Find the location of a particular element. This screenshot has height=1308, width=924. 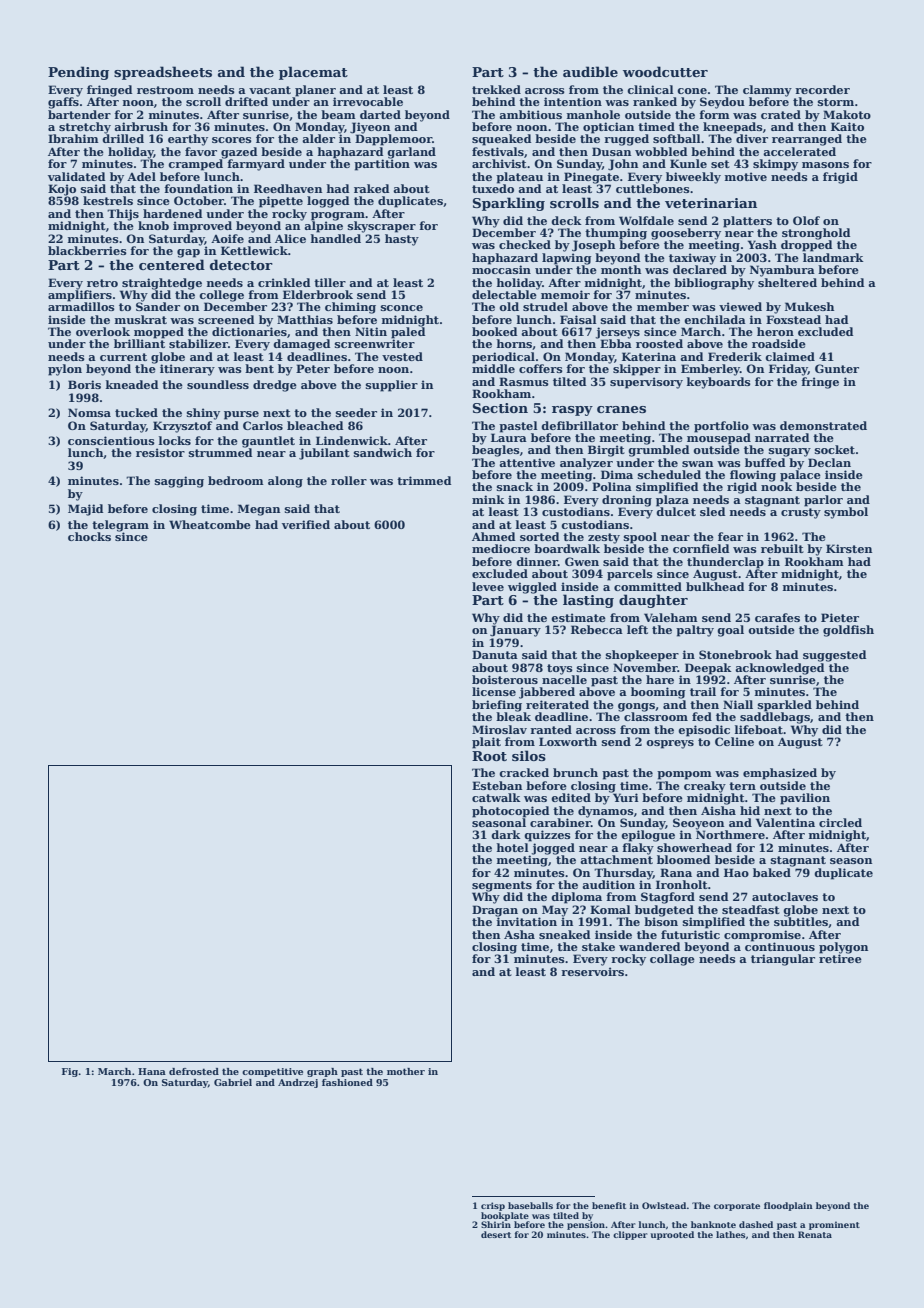

Gunter is located at coordinates (837, 368).
